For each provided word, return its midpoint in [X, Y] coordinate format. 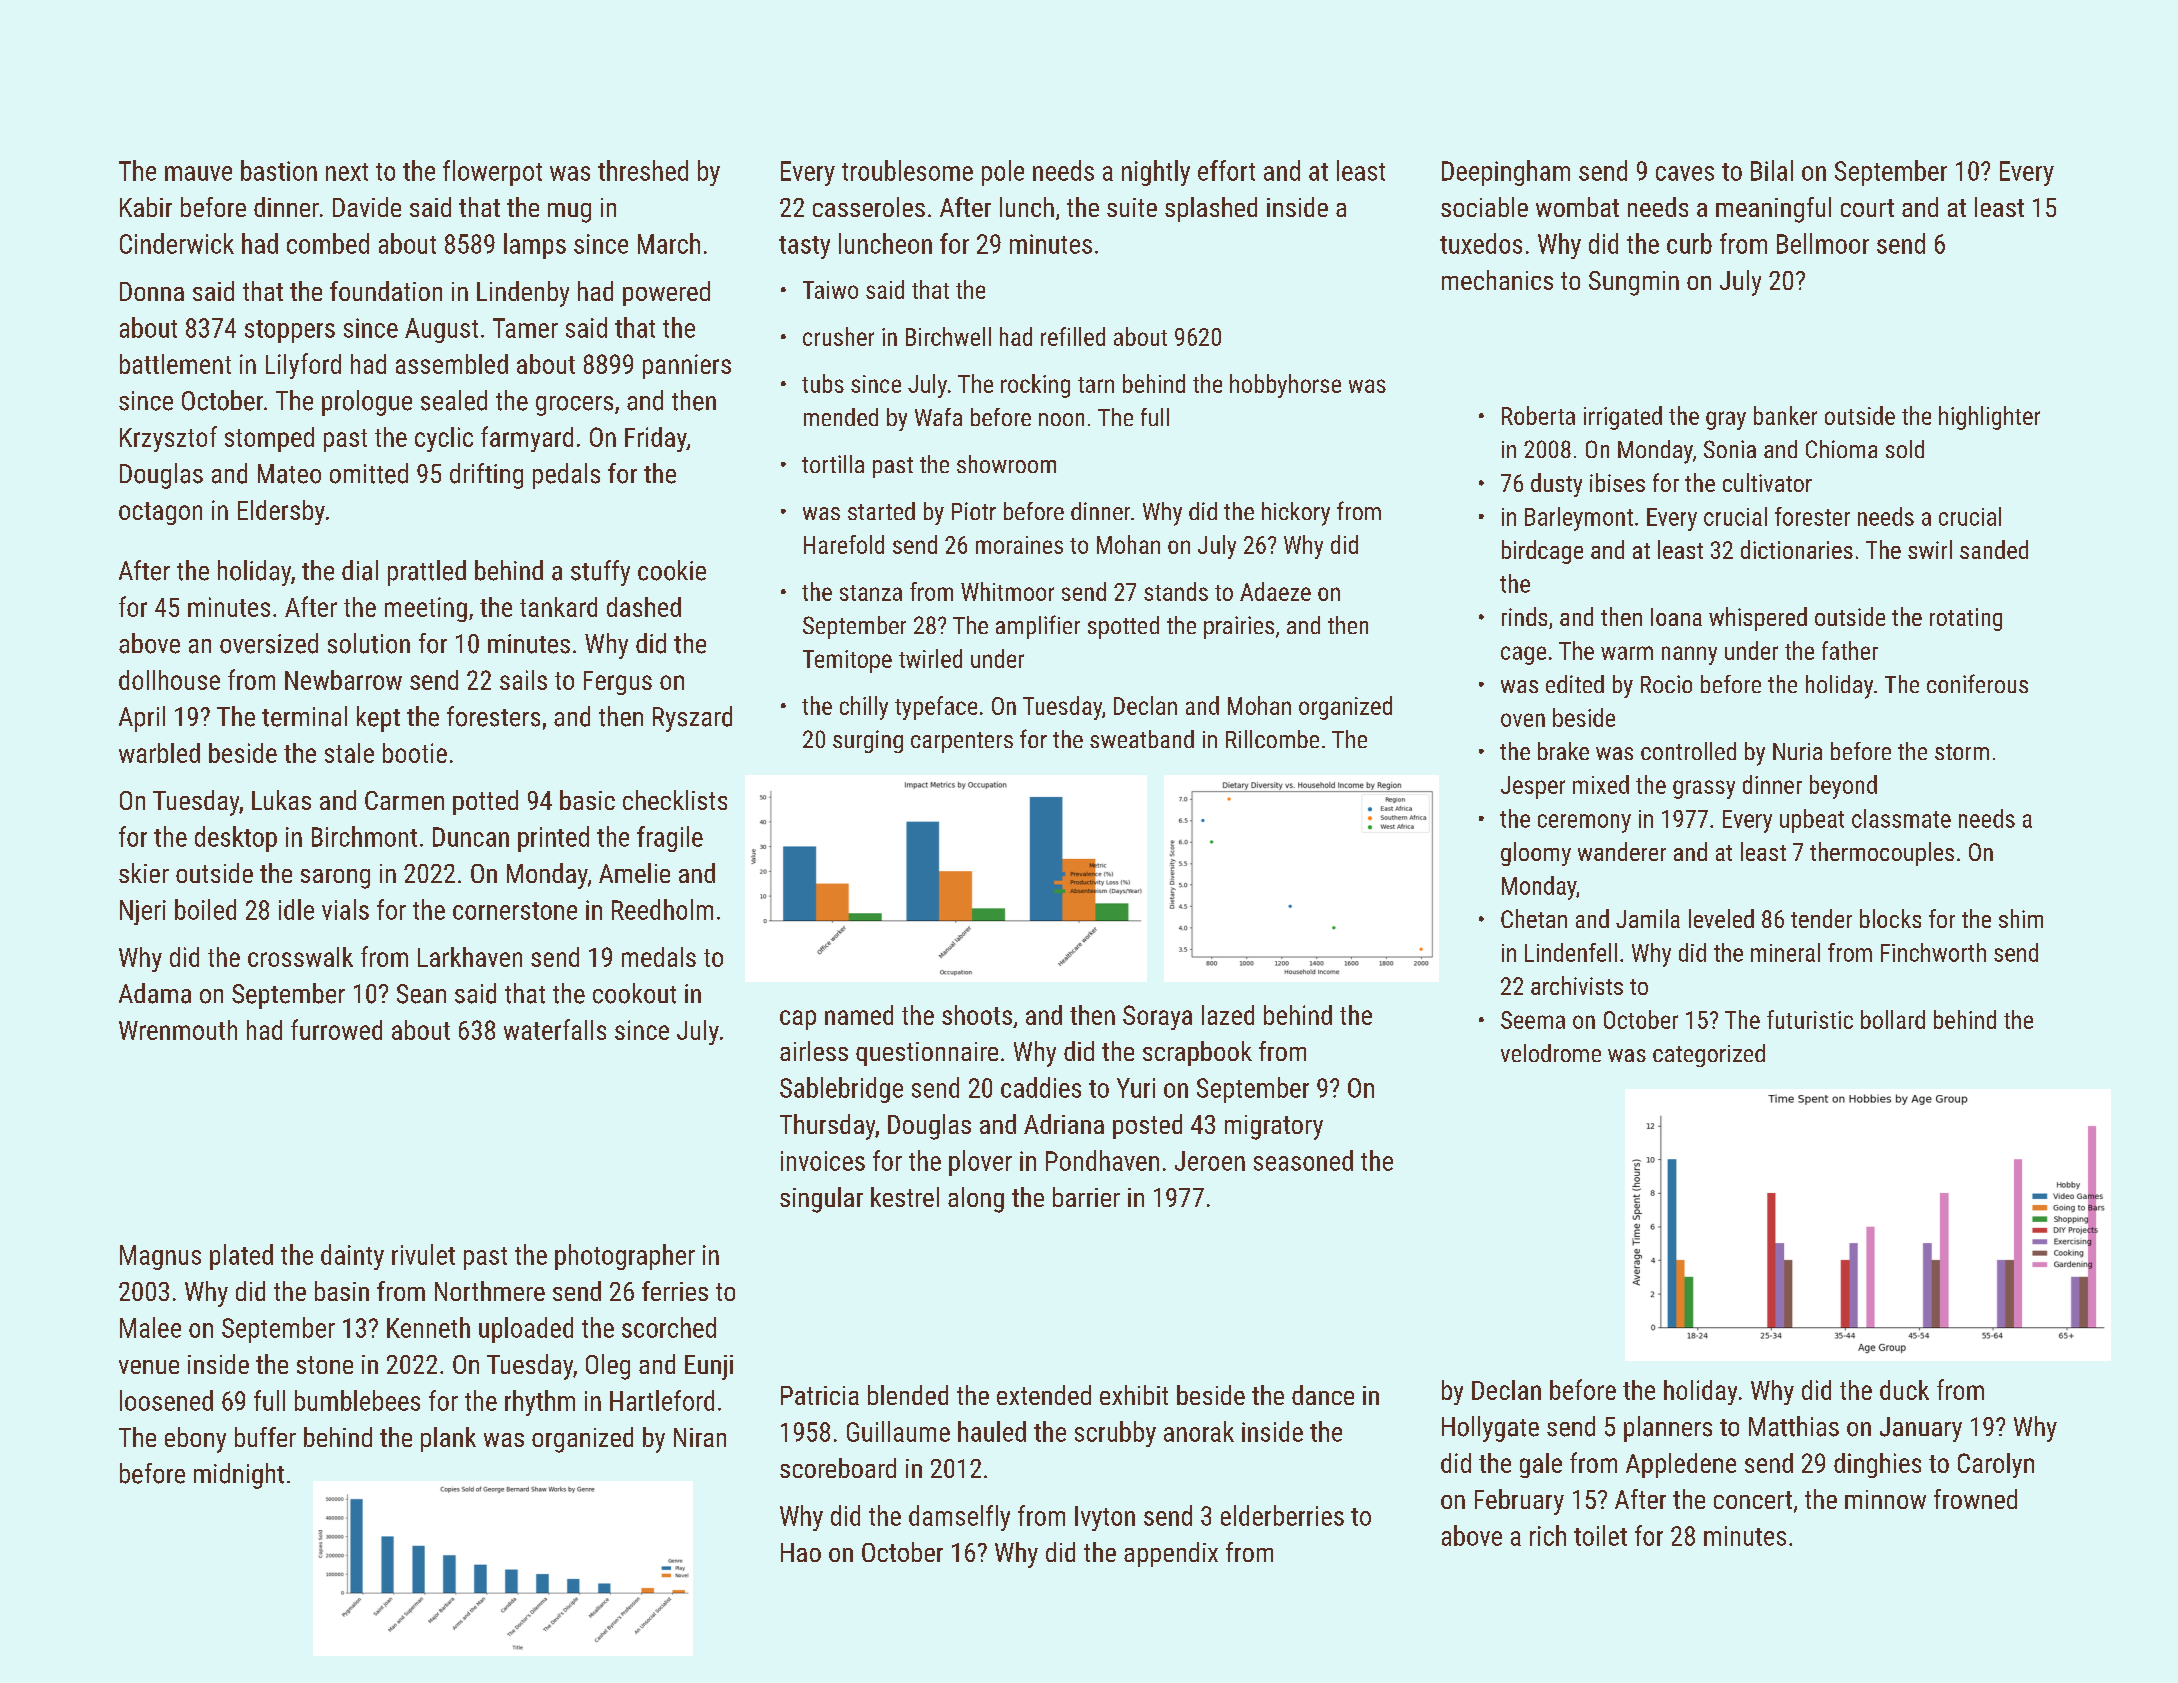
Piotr [974, 511]
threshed [643, 170]
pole [1003, 173]
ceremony [1584, 823]
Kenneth [428, 1327]
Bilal [1772, 170]
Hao [801, 1552]
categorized [1709, 1055]
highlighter [1989, 418]
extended [1044, 1395]
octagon [160, 513]
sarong [335, 879]
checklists [675, 800]
